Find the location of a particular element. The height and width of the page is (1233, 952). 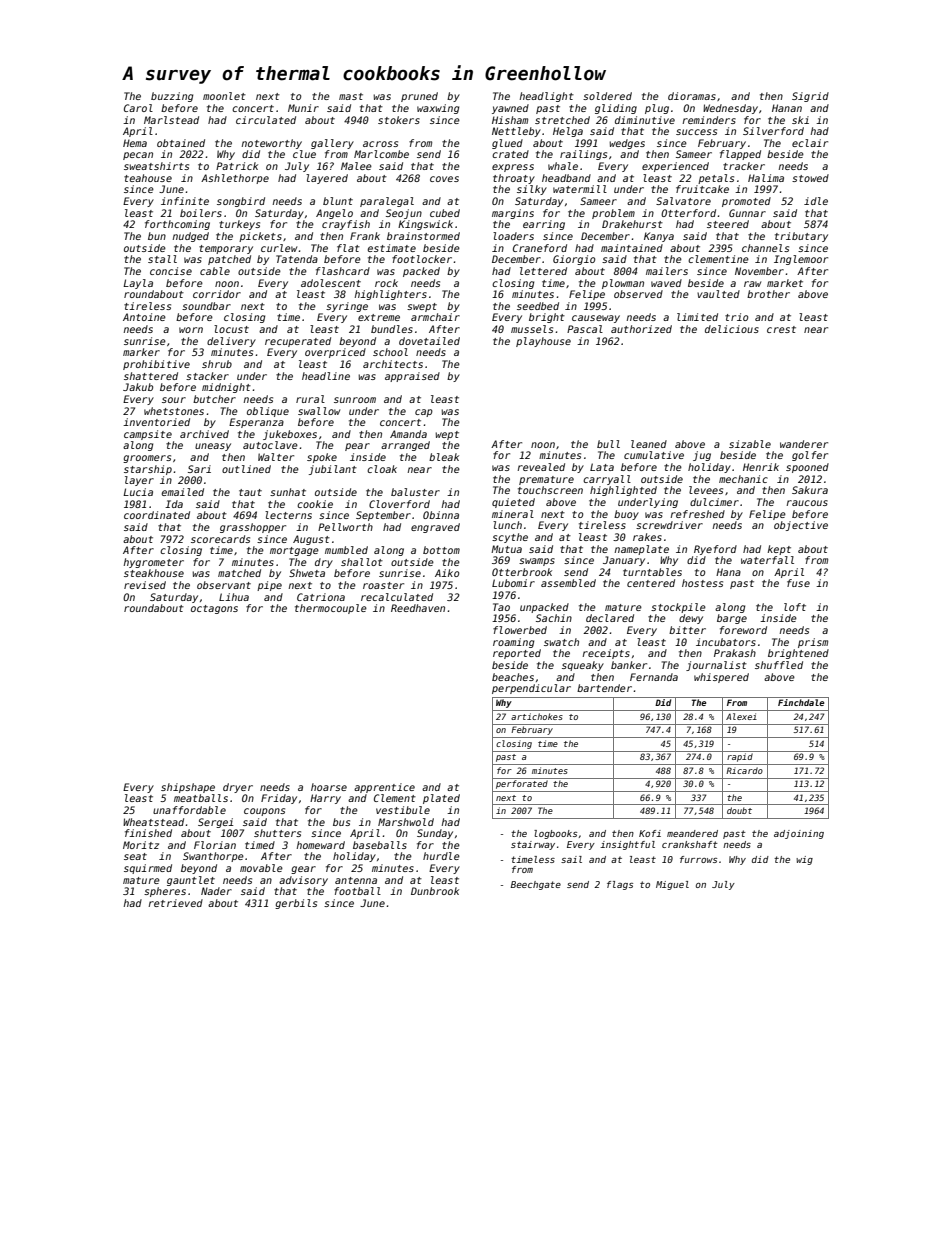

appraised is located at coordinates (412, 377).
